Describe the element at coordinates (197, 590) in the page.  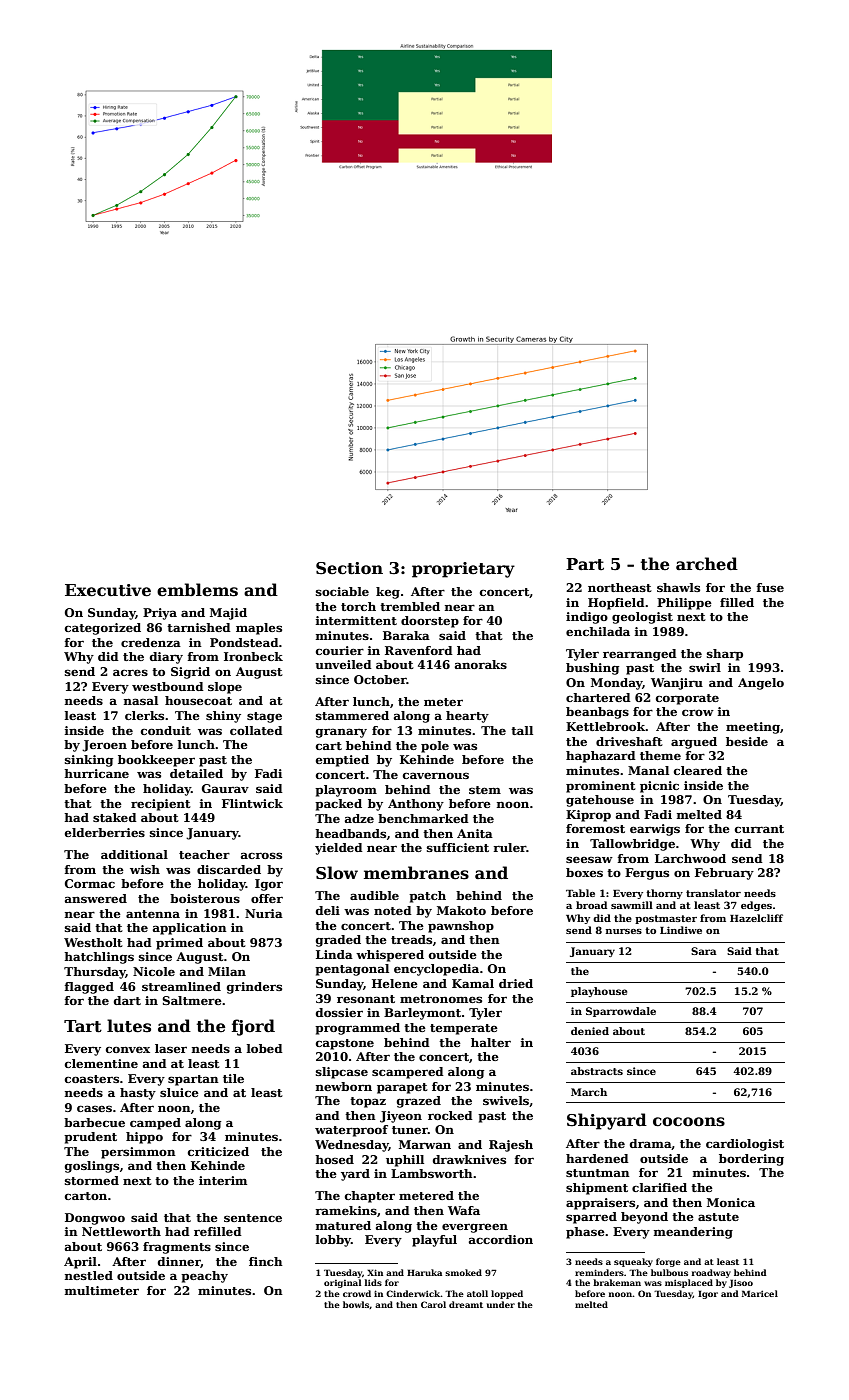
I see `emblems` at that location.
